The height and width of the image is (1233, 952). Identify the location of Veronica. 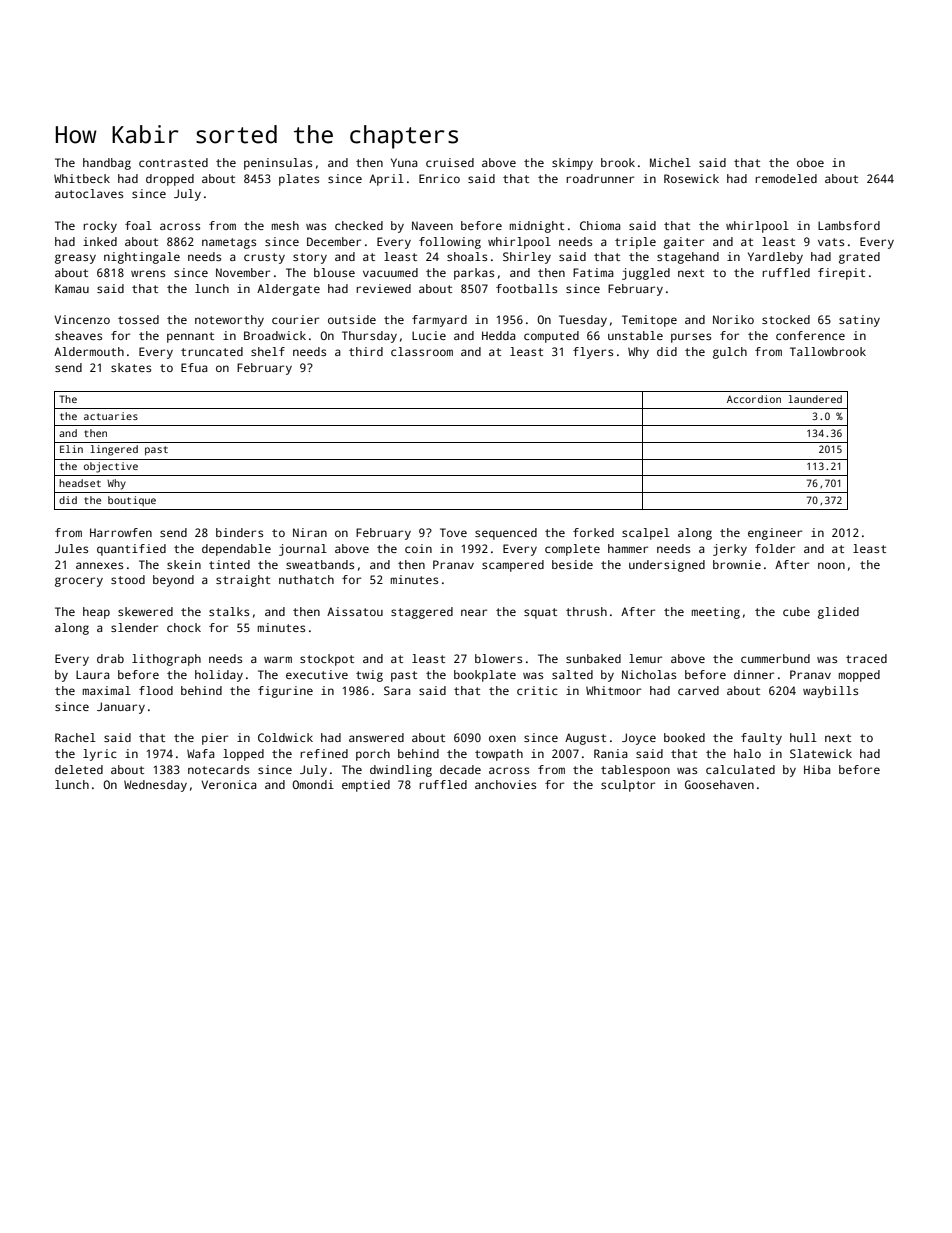
(229, 784).
